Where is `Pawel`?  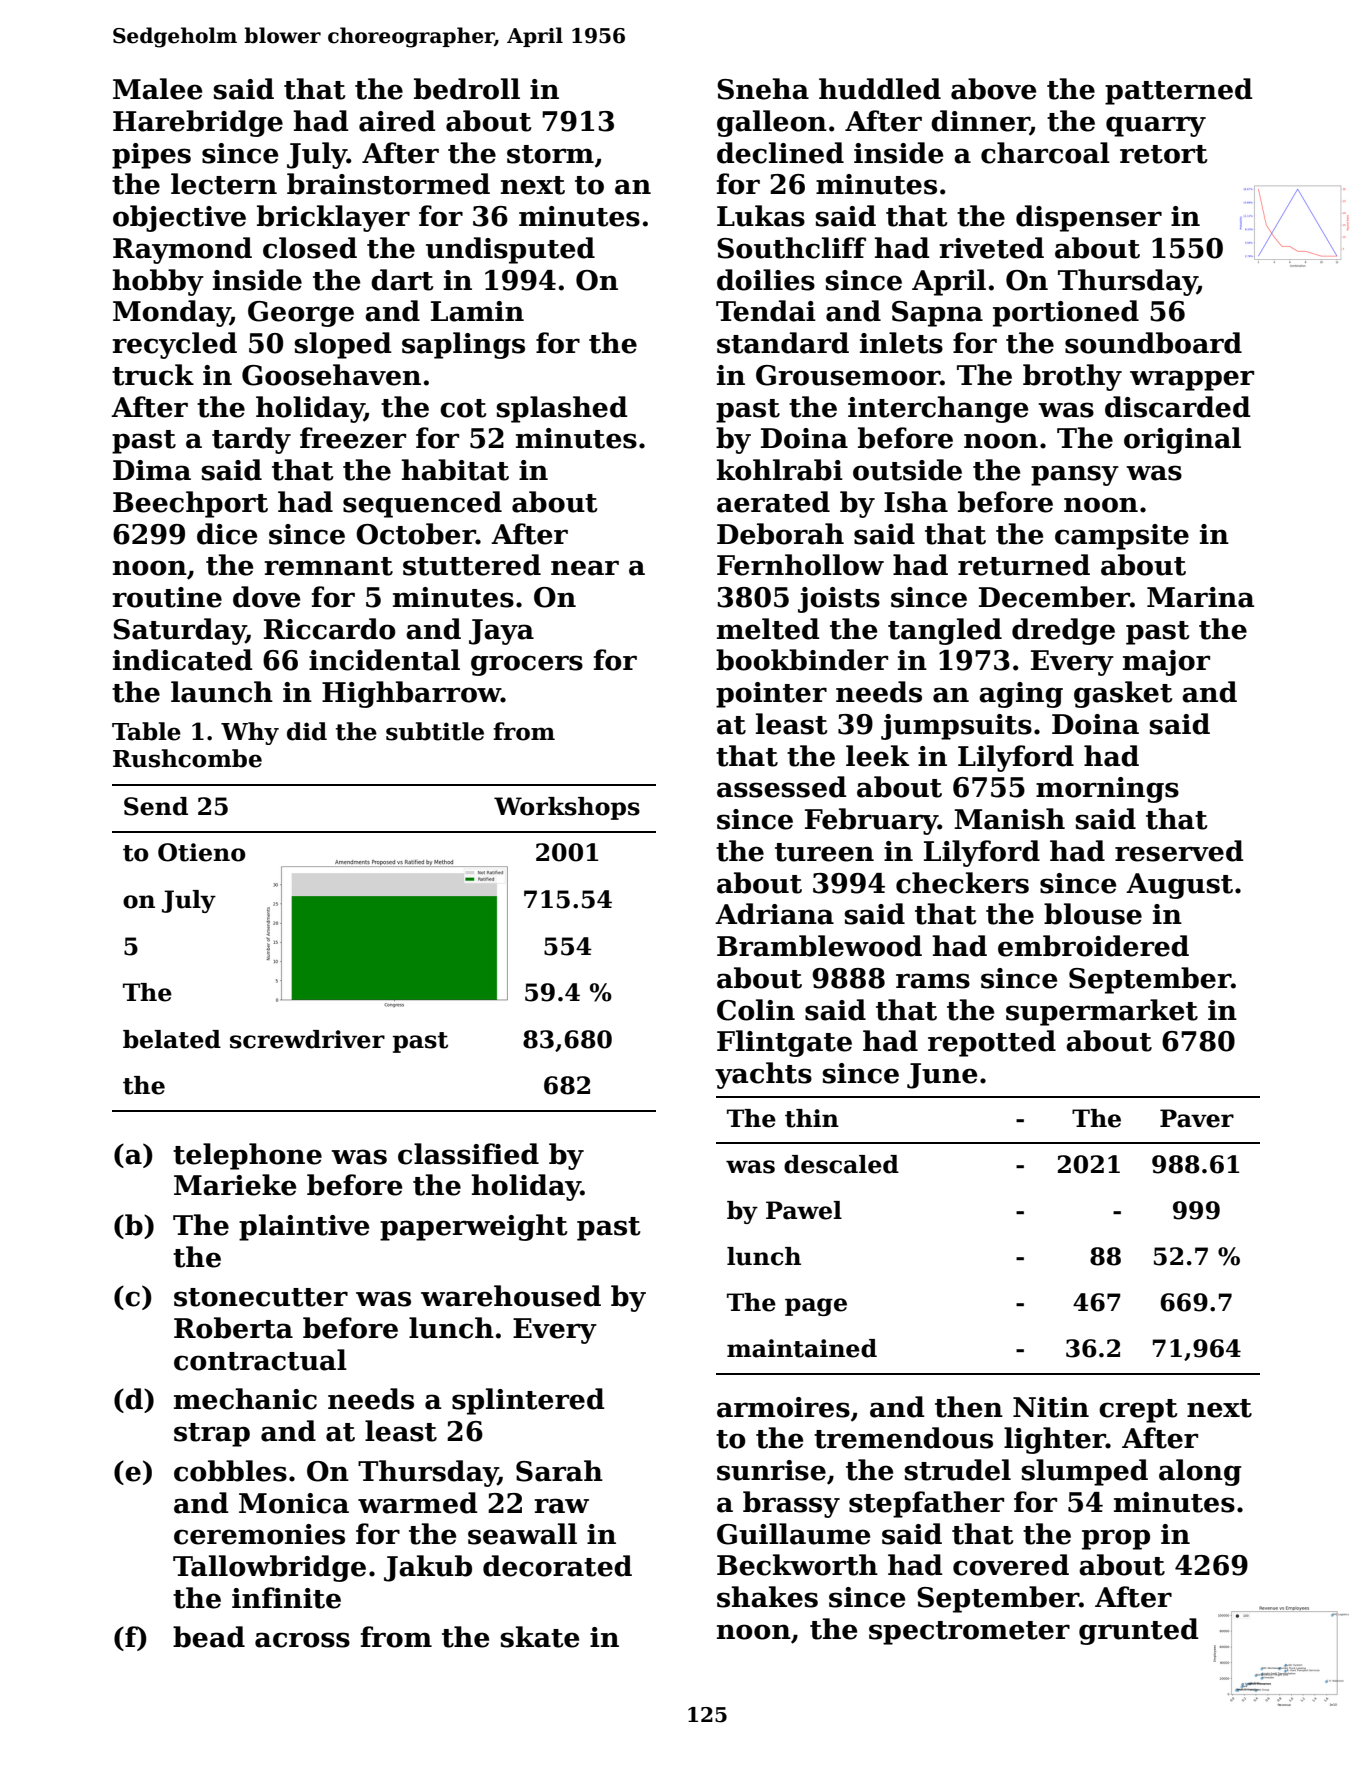 Pawel is located at coordinates (804, 1210).
